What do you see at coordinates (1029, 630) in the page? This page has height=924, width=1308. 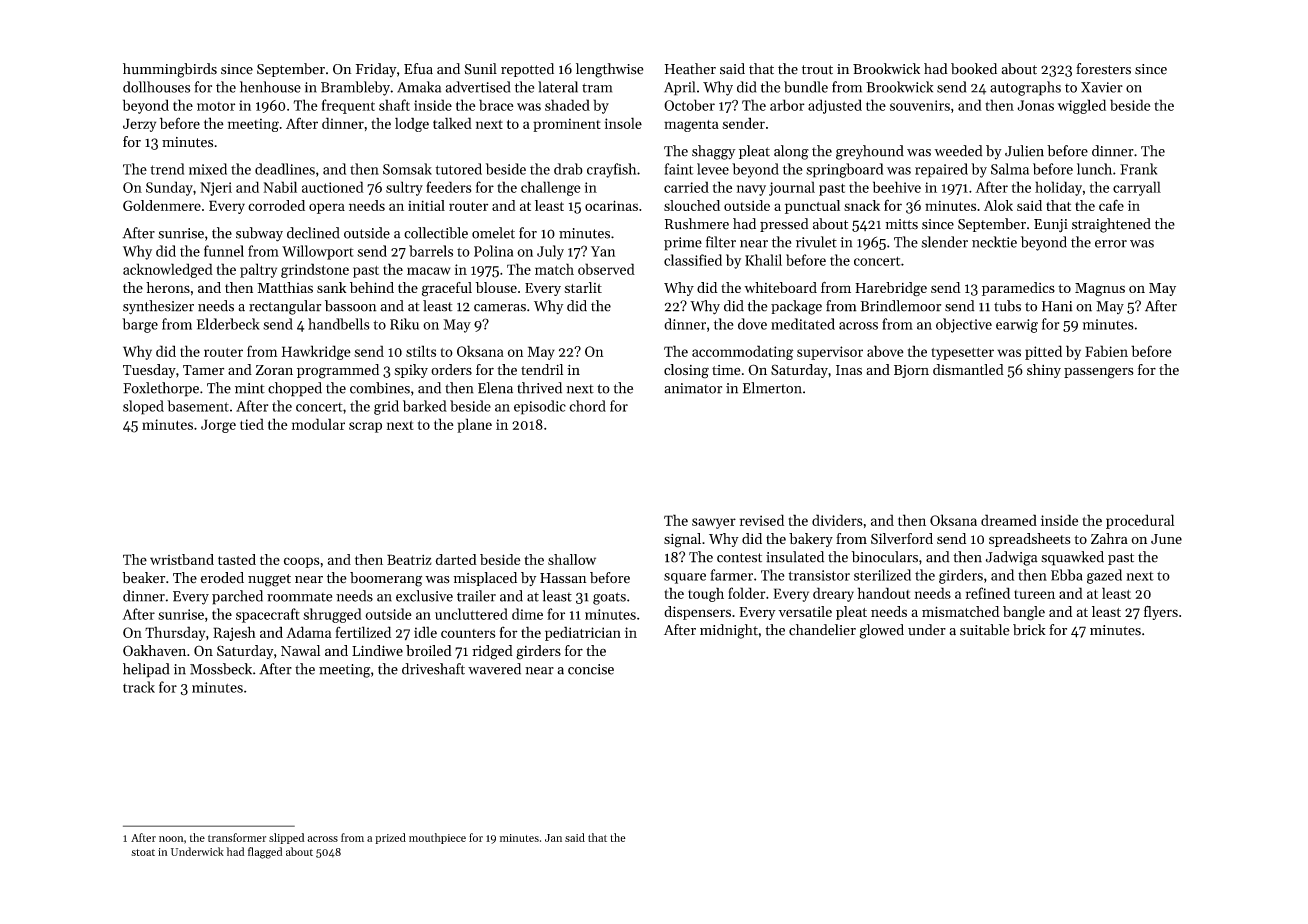 I see `brick` at bounding box center [1029, 630].
